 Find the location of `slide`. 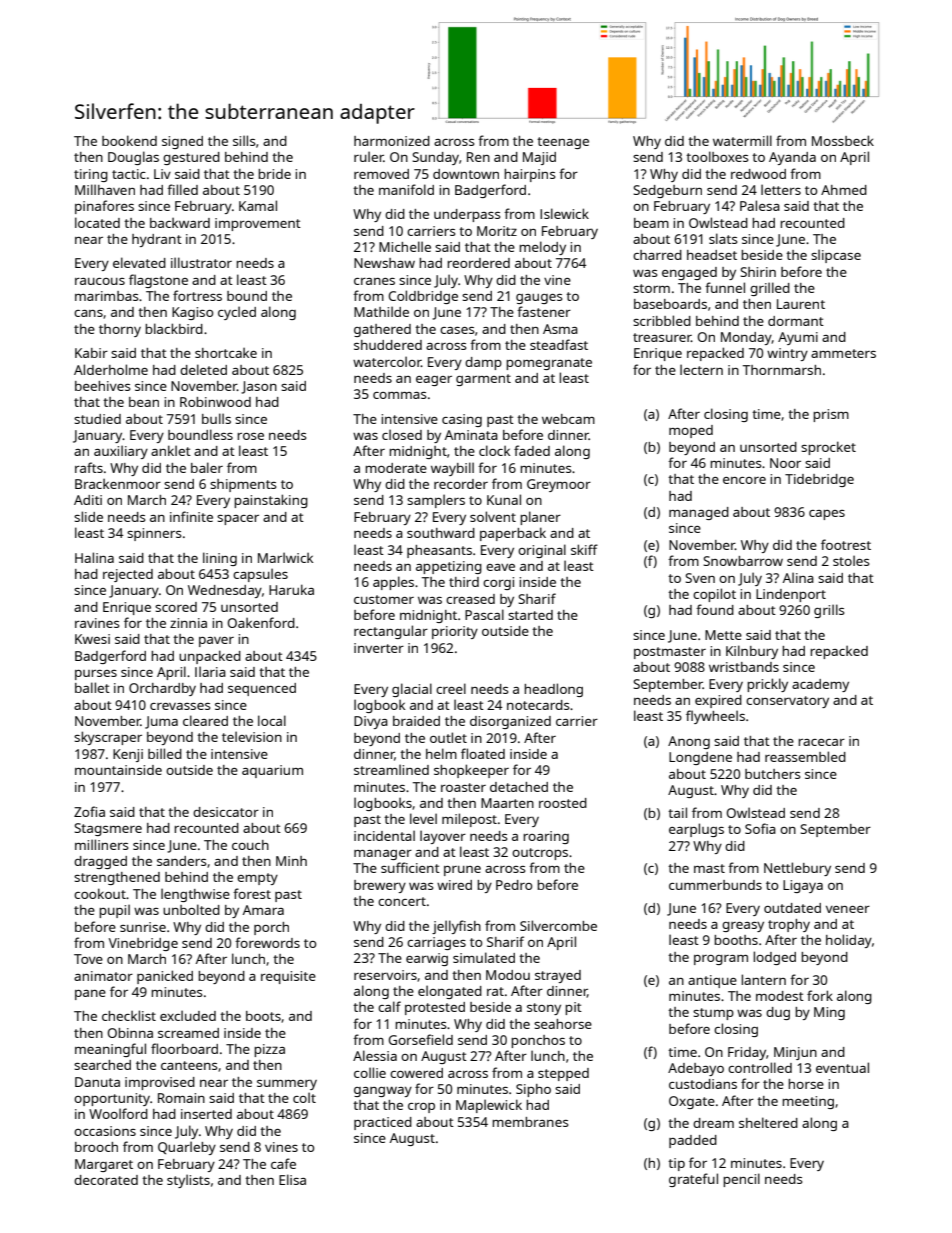

slide is located at coordinates (88, 516).
